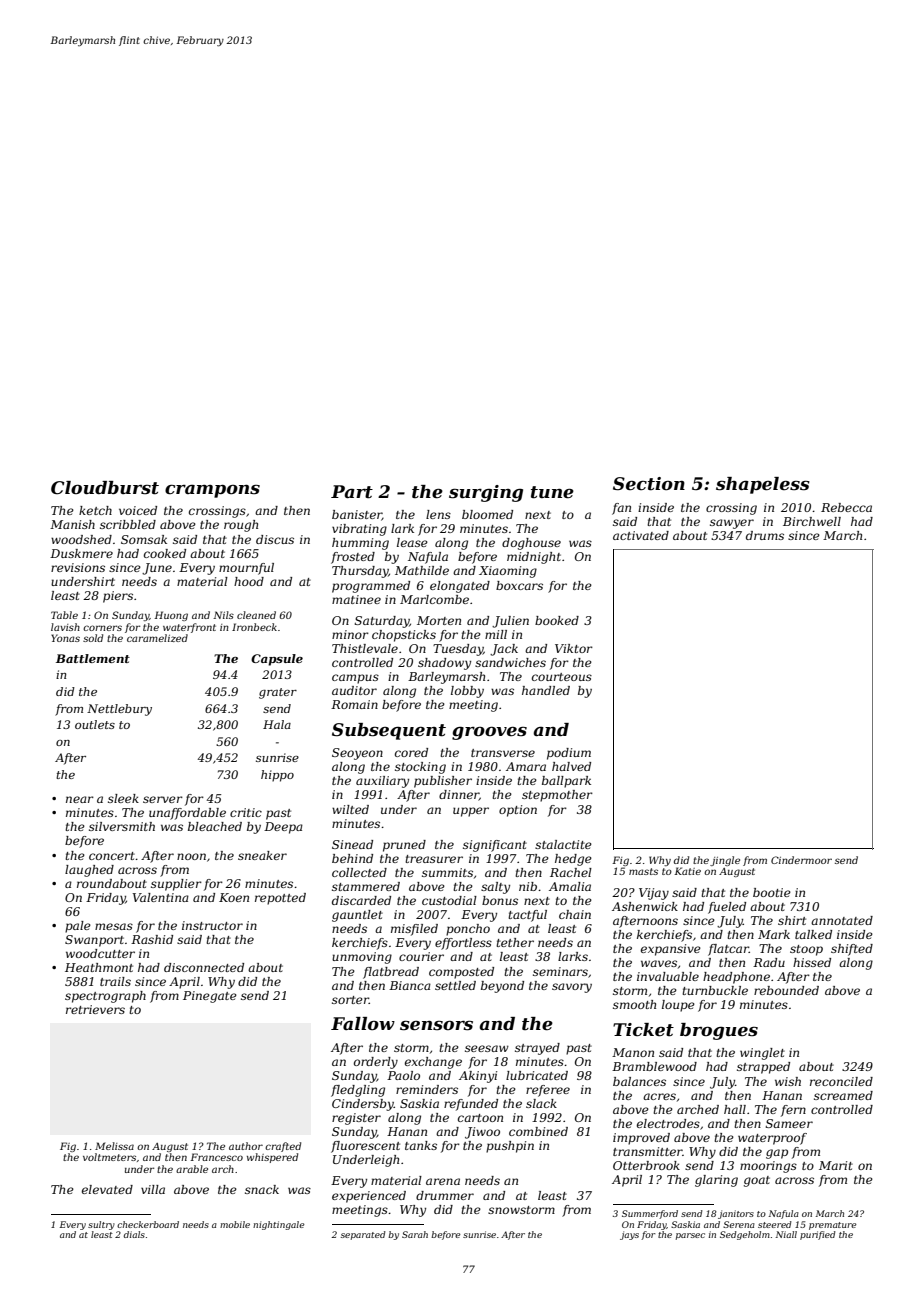  I want to click on wilted, so click(350, 809).
